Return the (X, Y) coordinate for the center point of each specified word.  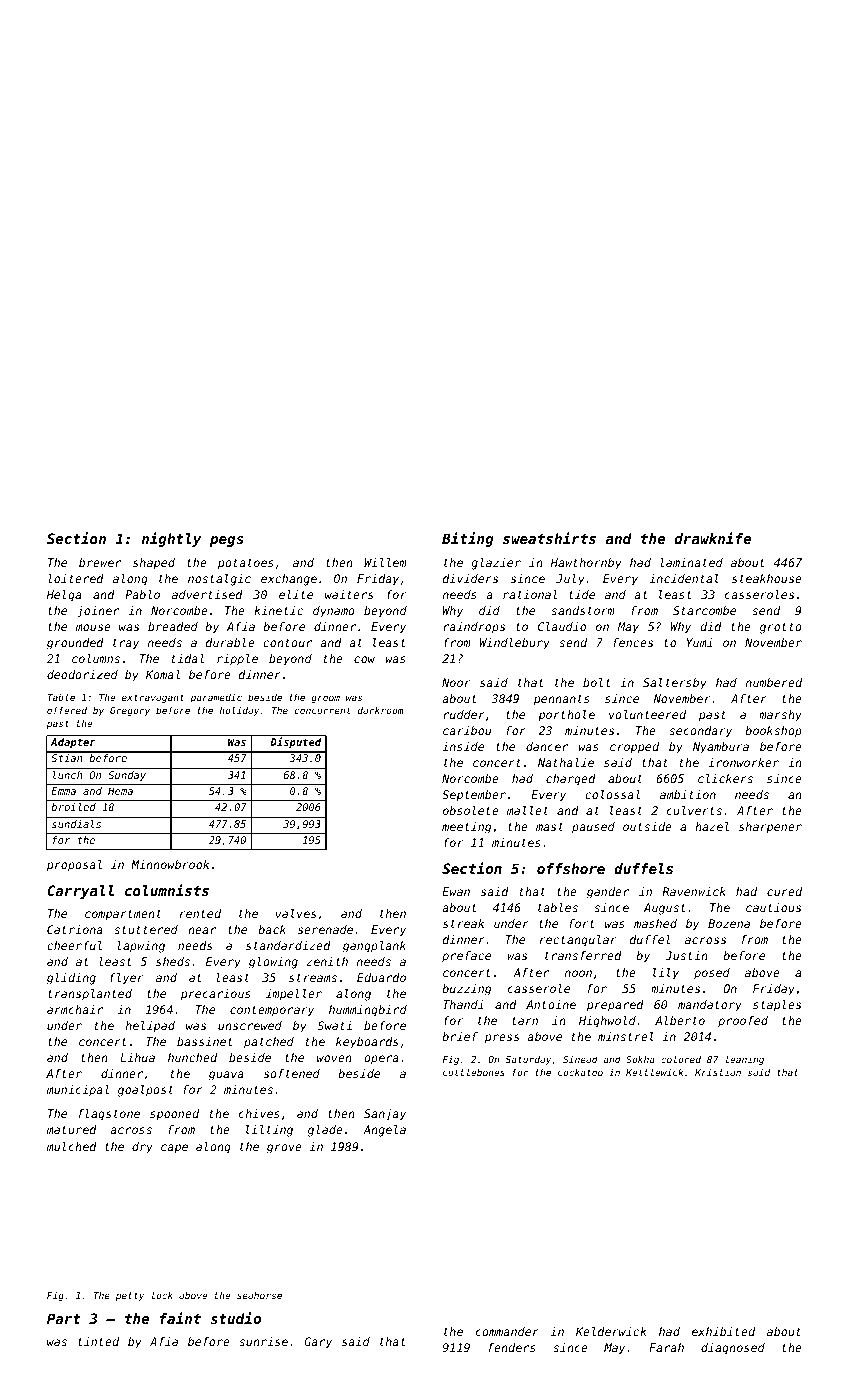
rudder (464, 714)
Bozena (729, 923)
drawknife (713, 538)
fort (582, 923)
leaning (745, 1060)
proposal (74, 866)
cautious (773, 907)
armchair (75, 1009)
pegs (226, 541)
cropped (634, 748)
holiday (239, 711)
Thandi (463, 1004)
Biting (468, 539)
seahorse (259, 1295)
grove (284, 1149)
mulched (72, 1146)
